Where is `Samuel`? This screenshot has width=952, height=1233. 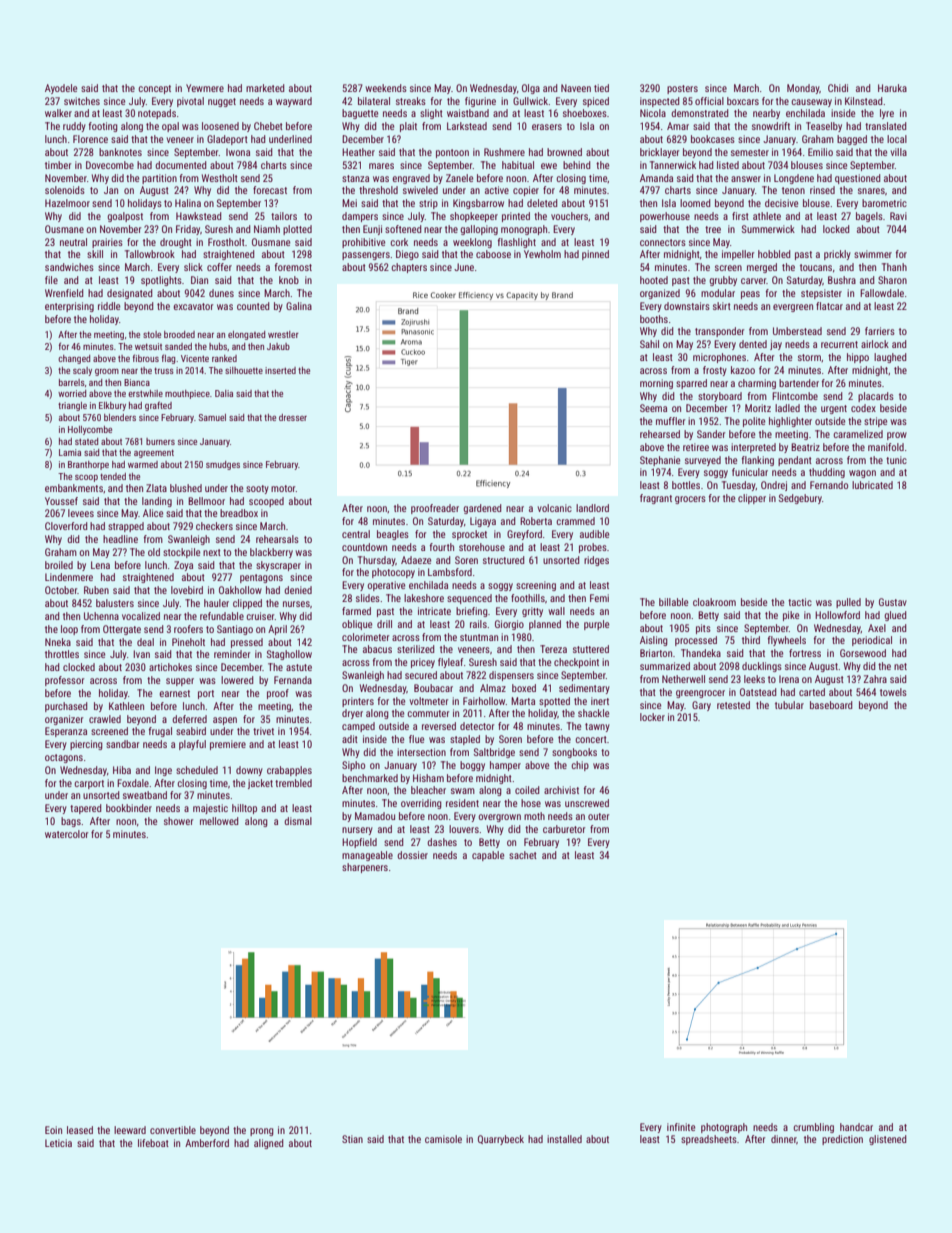
Samuel is located at coordinates (212, 417).
